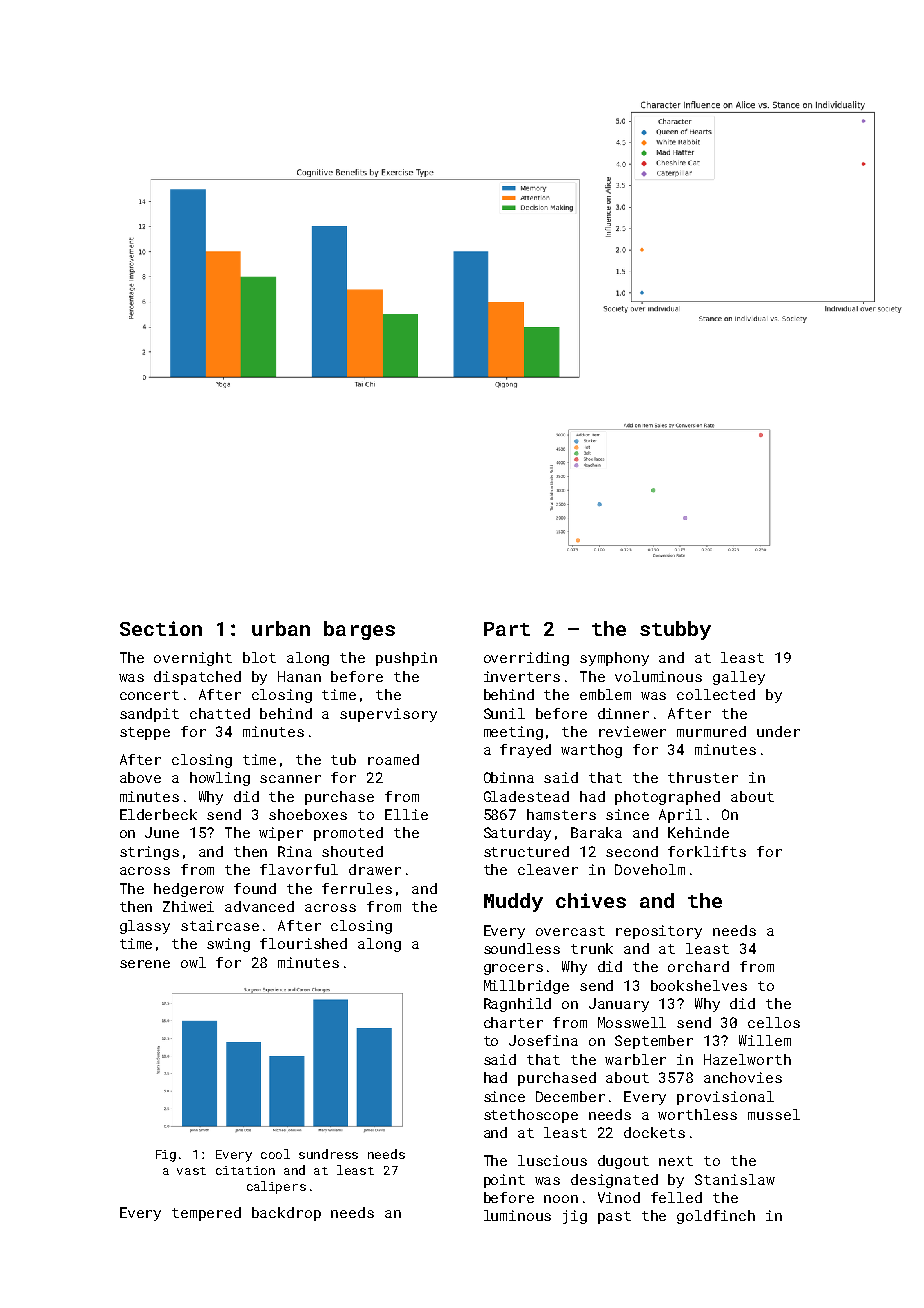 The width and height of the image is (924, 1308). I want to click on worthless, so click(697, 1114).
